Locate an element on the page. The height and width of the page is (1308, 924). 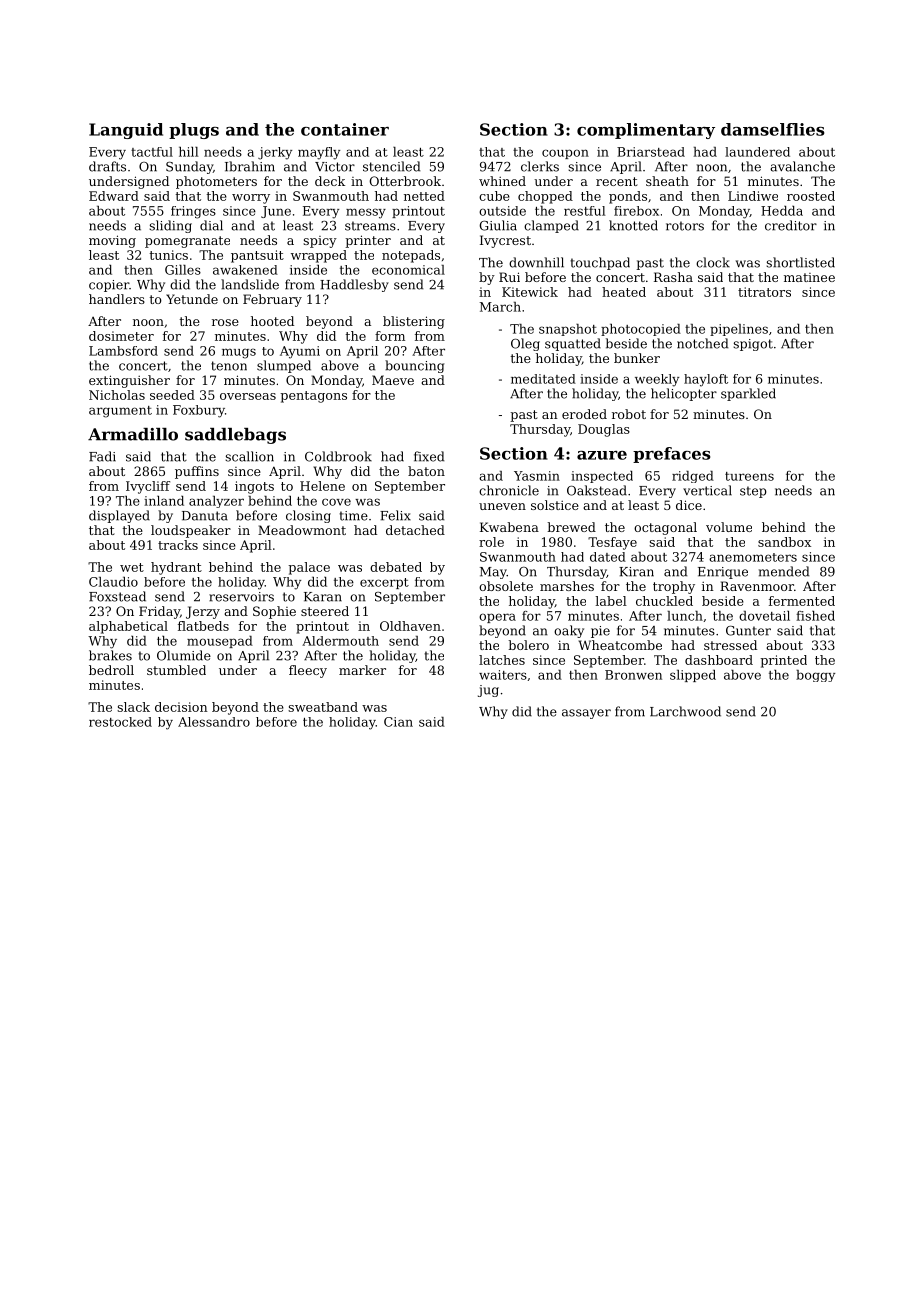
plugs is located at coordinates (194, 131).
